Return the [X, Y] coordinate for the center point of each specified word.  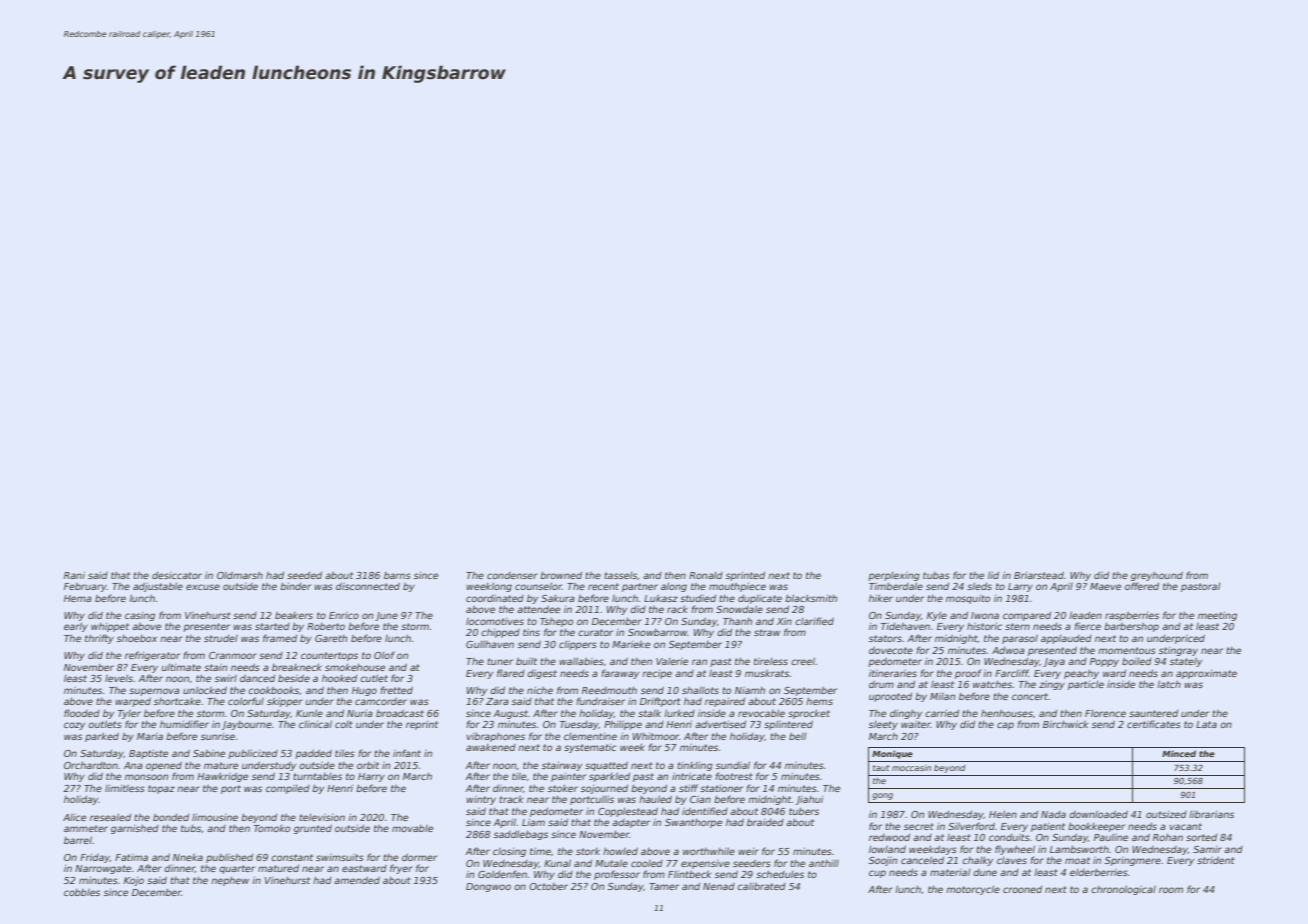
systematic [590, 748]
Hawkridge [222, 777]
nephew [230, 881]
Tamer [664, 886]
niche [540, 690]
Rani [74, 575]
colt [344, 724]
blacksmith [811, 598]
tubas [936, 575]
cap [1005, 726]
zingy [1052, 685]
